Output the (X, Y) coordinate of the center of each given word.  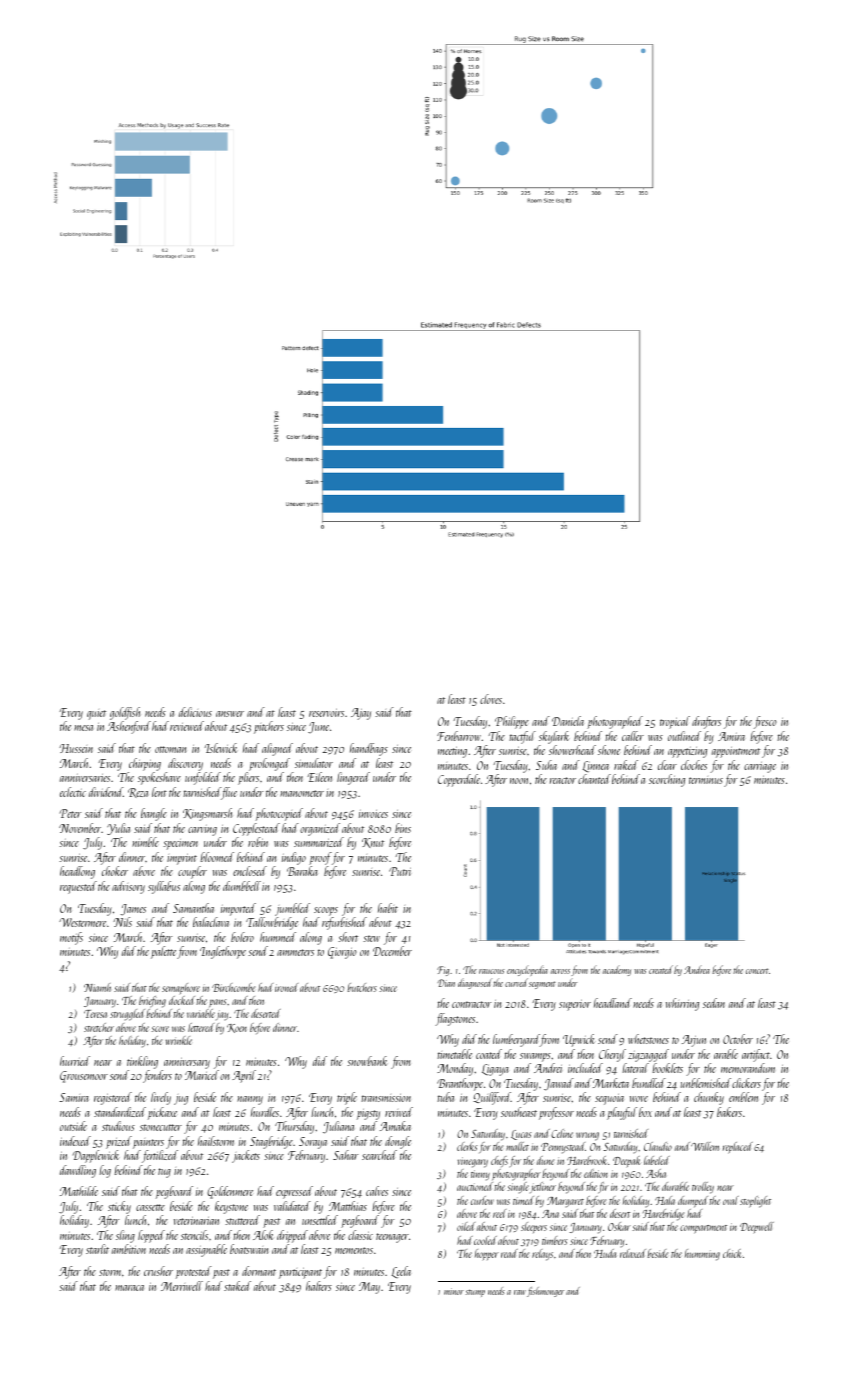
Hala (665, 1200)
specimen (180, 844)
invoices (373, 814)
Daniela (568, 721)
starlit (97, 1249)
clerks (467, 1146)
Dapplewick (96, 1156)
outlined (684, 736)
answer (230, 714)
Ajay (361, 714)
